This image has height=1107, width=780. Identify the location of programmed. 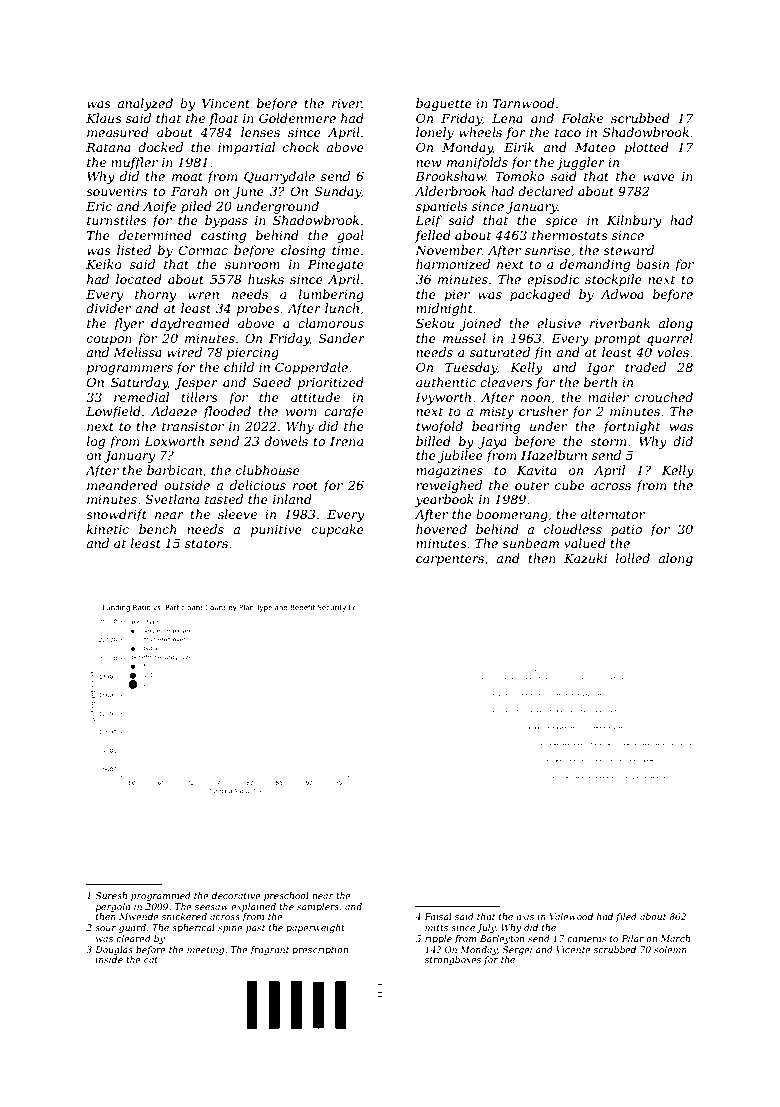
(161, 896).
